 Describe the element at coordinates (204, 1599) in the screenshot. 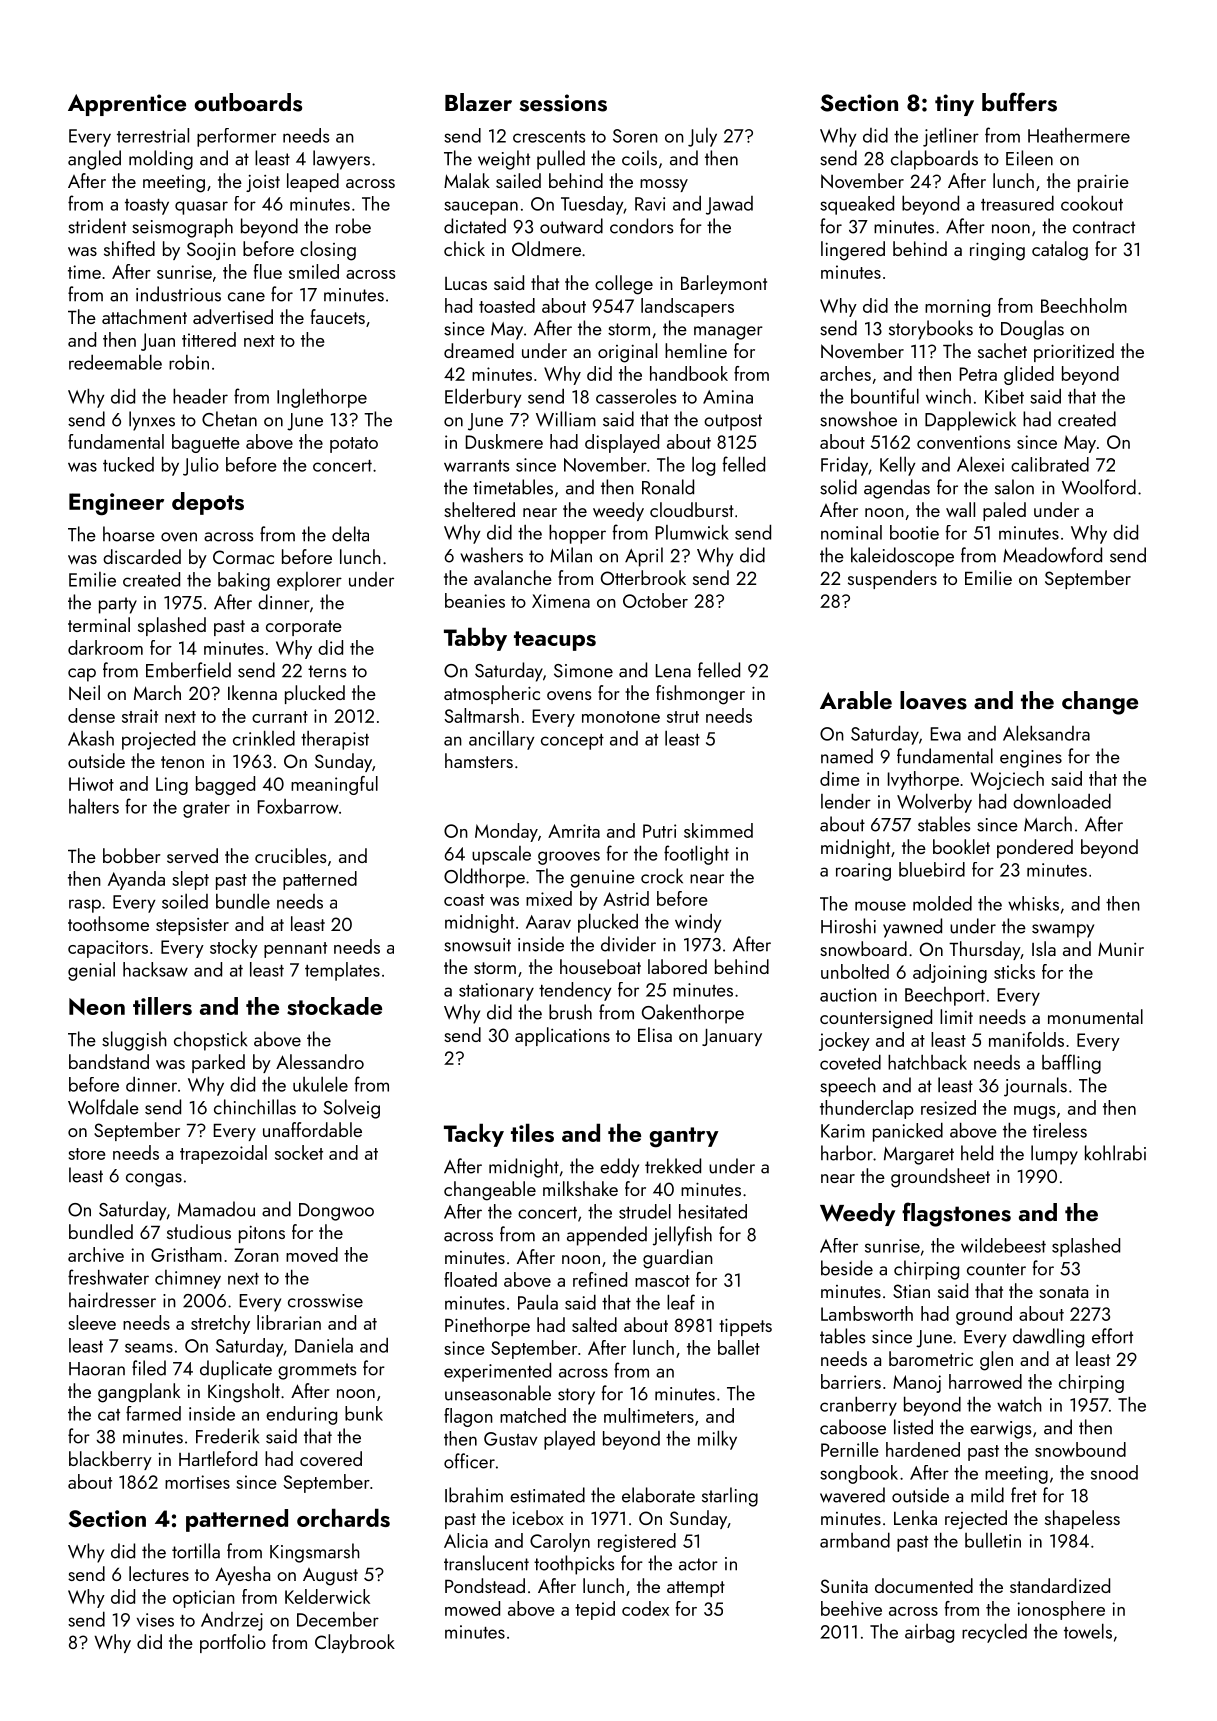

I see `optician` at that location.
